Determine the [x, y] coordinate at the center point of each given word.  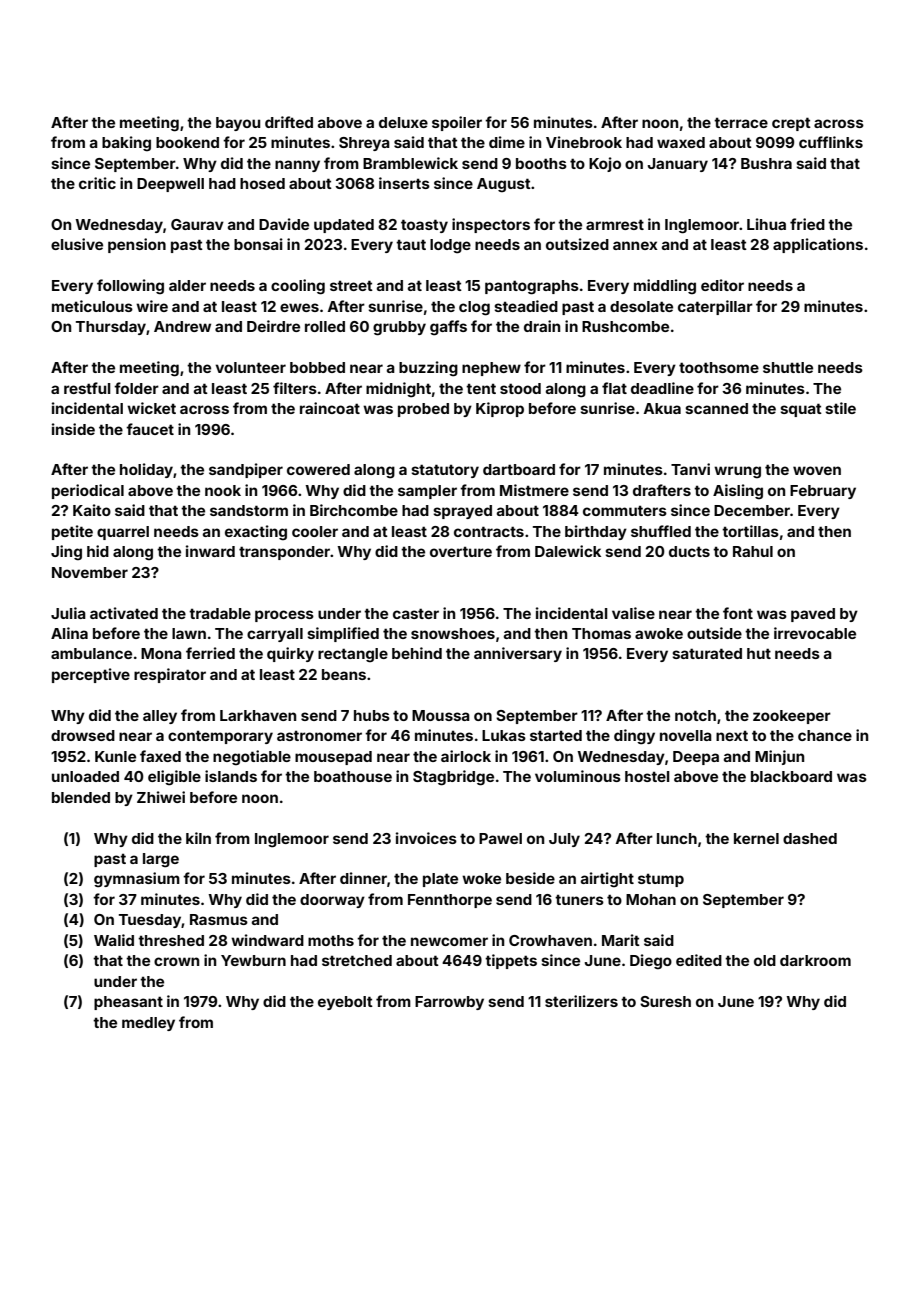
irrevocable [815, 633]
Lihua [766, 224]
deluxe [403, 122]
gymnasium [137, 880]
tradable [220, 613]
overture [461, 551]
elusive [77, 244]
